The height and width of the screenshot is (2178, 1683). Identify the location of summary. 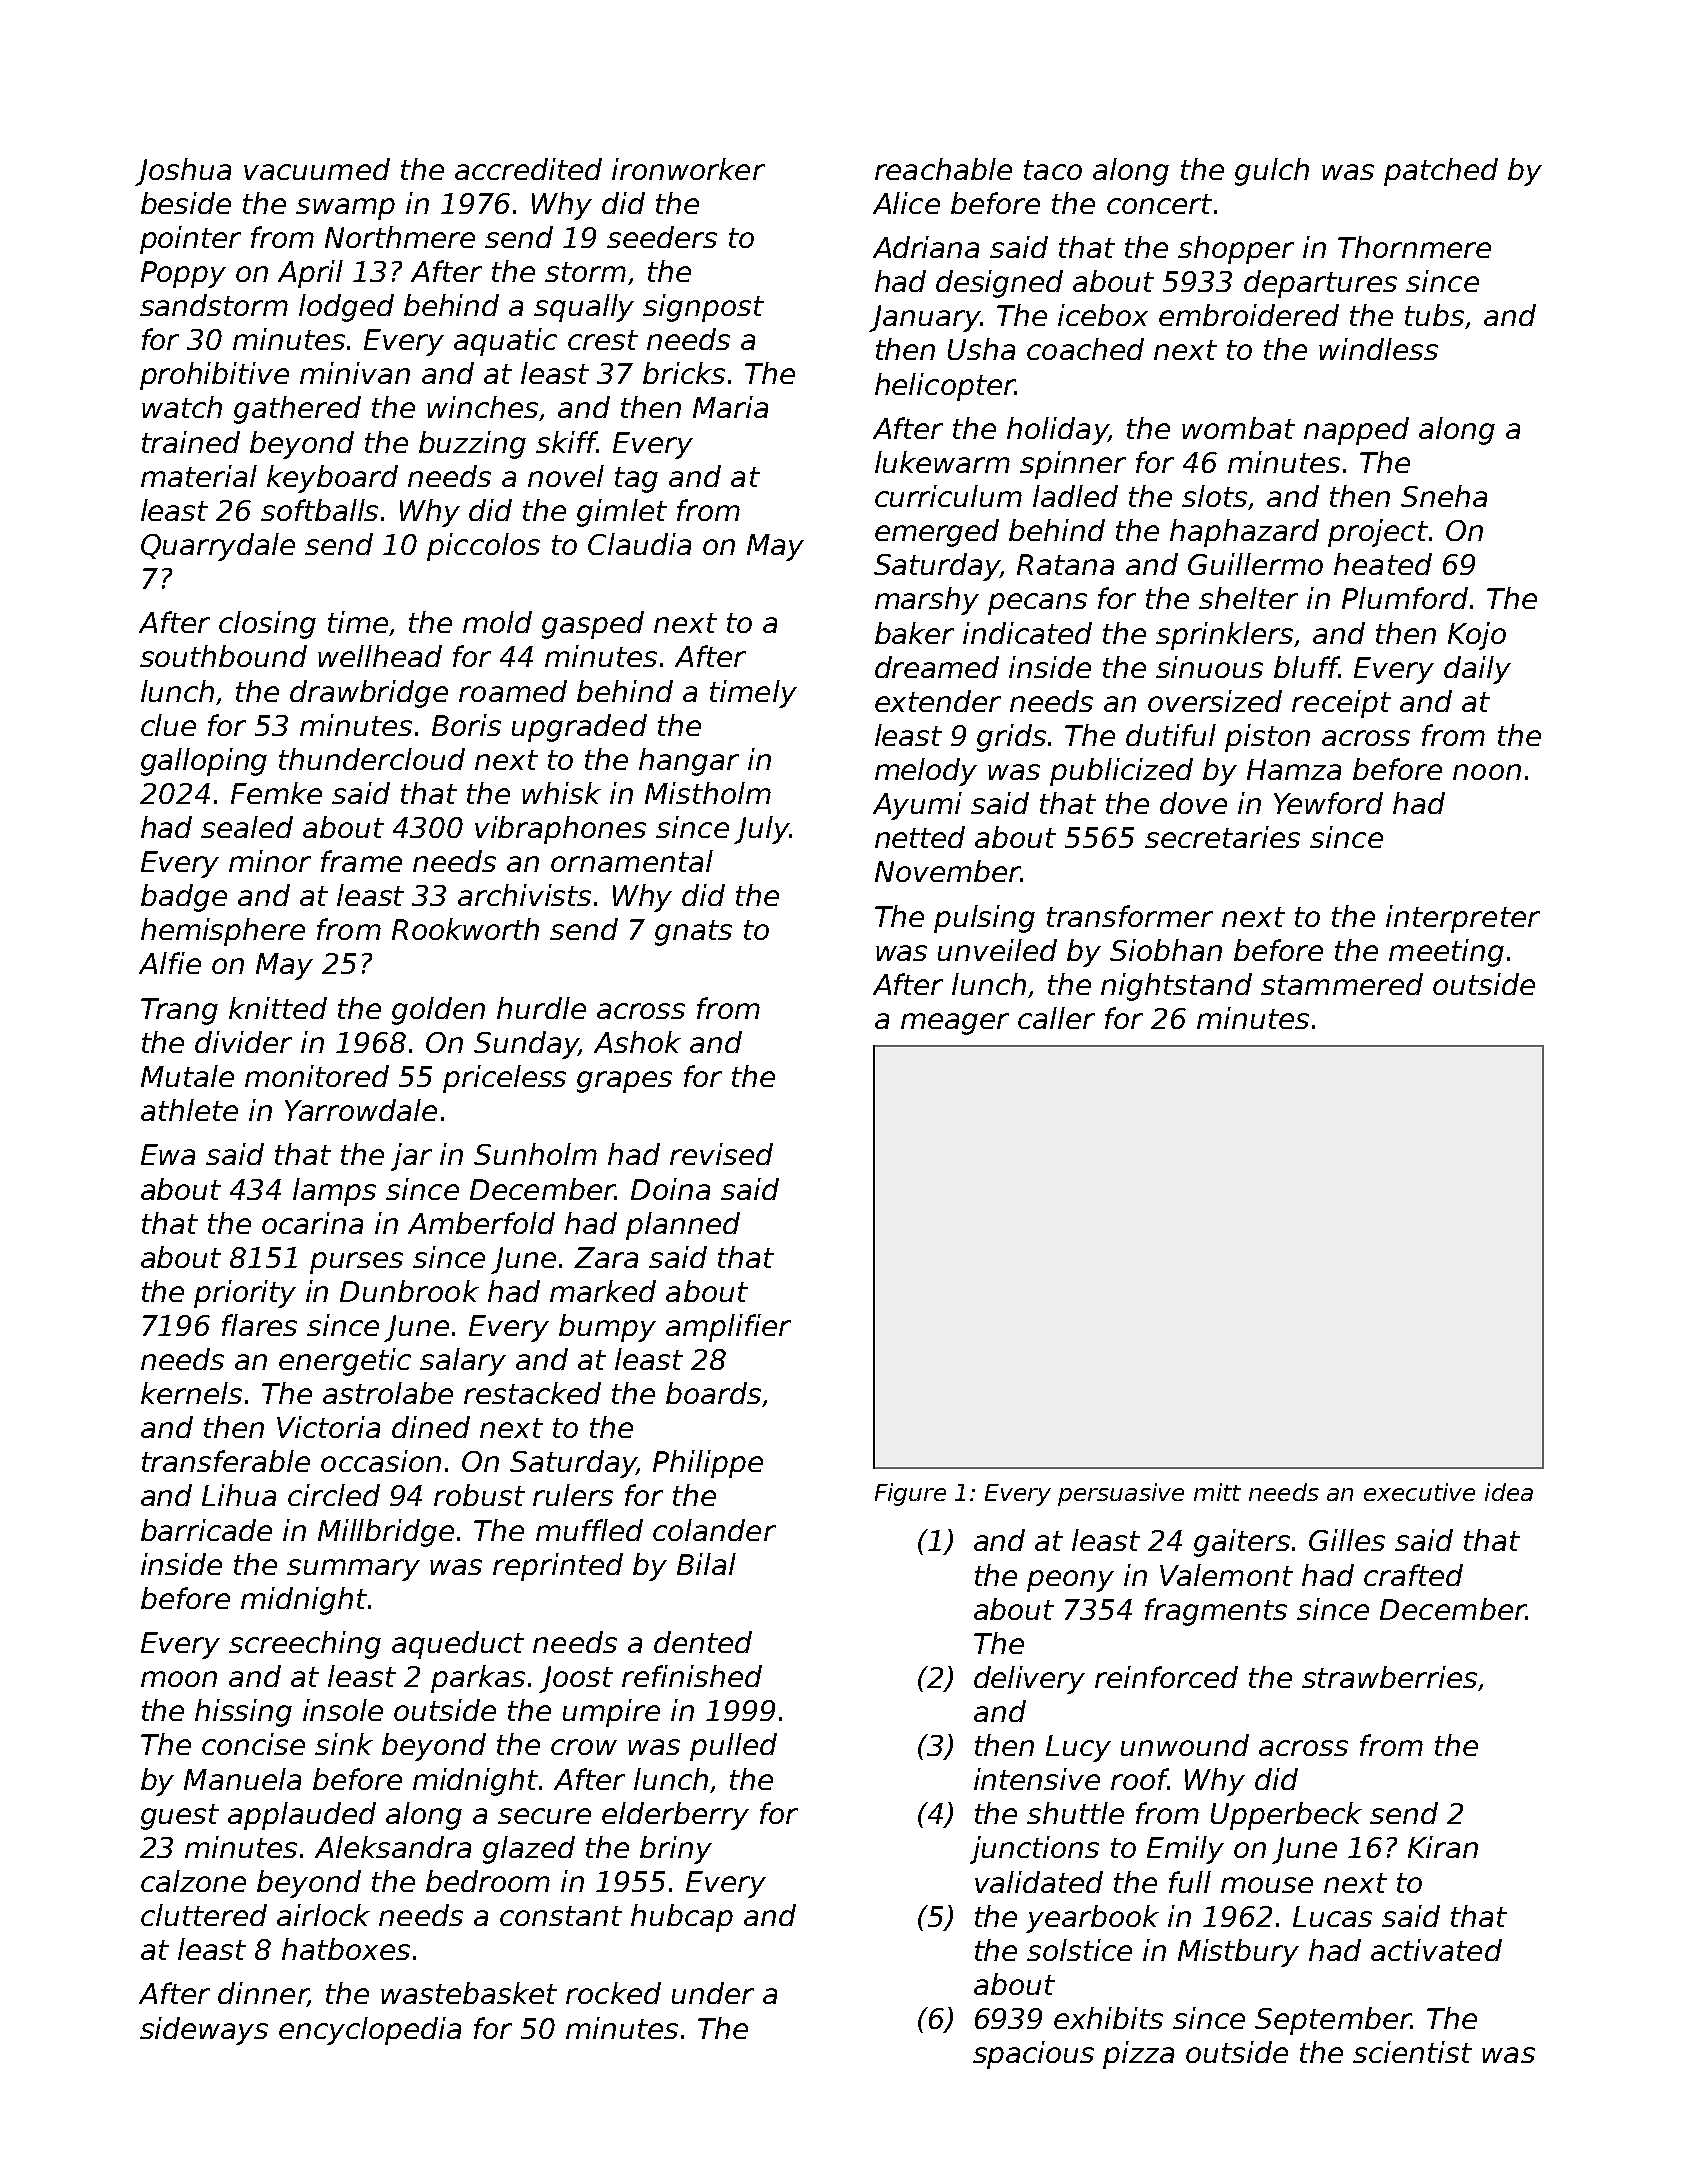
(353, 1570).
